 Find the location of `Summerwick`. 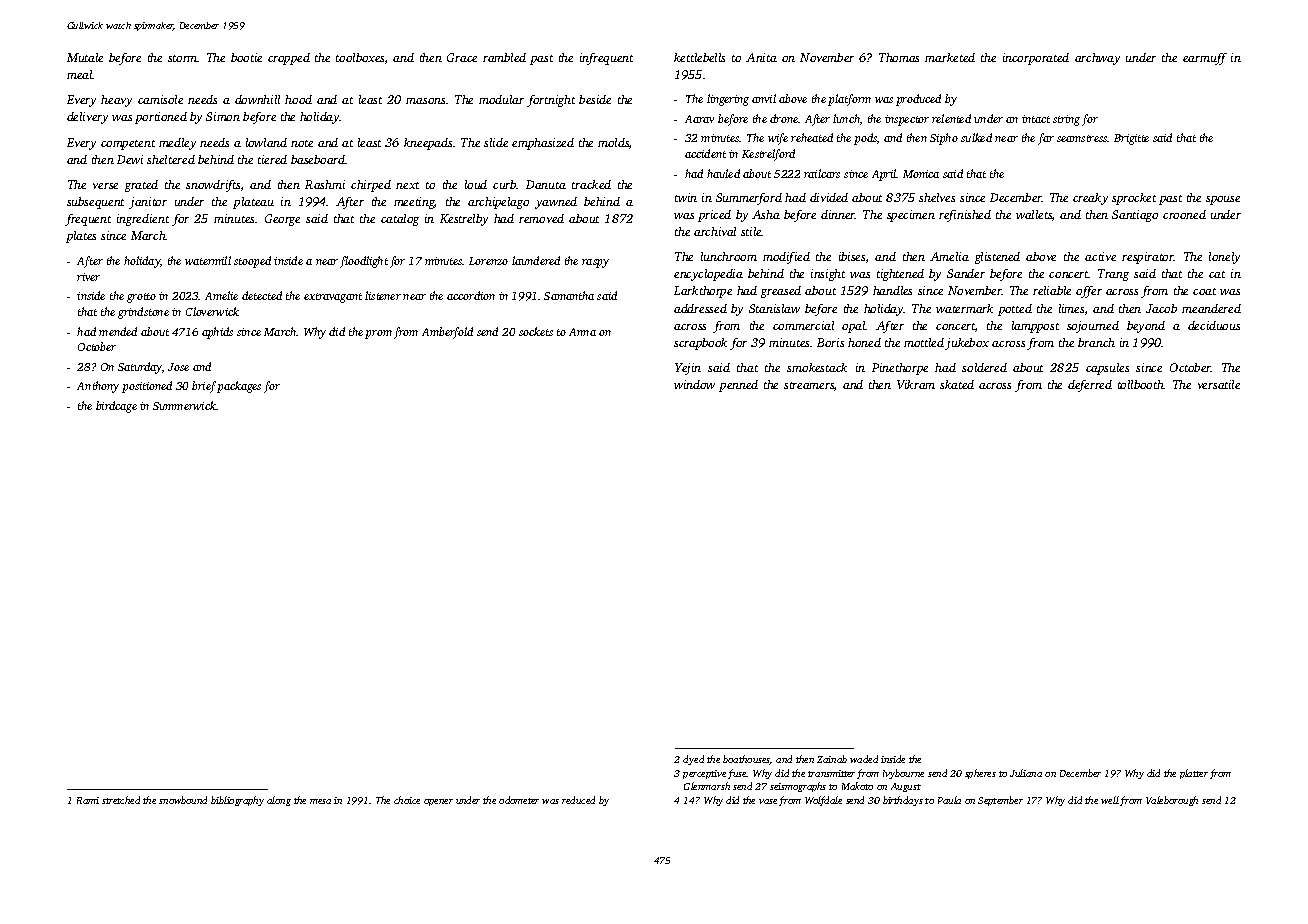

Summerwick is located at coordinates (184, 405).
